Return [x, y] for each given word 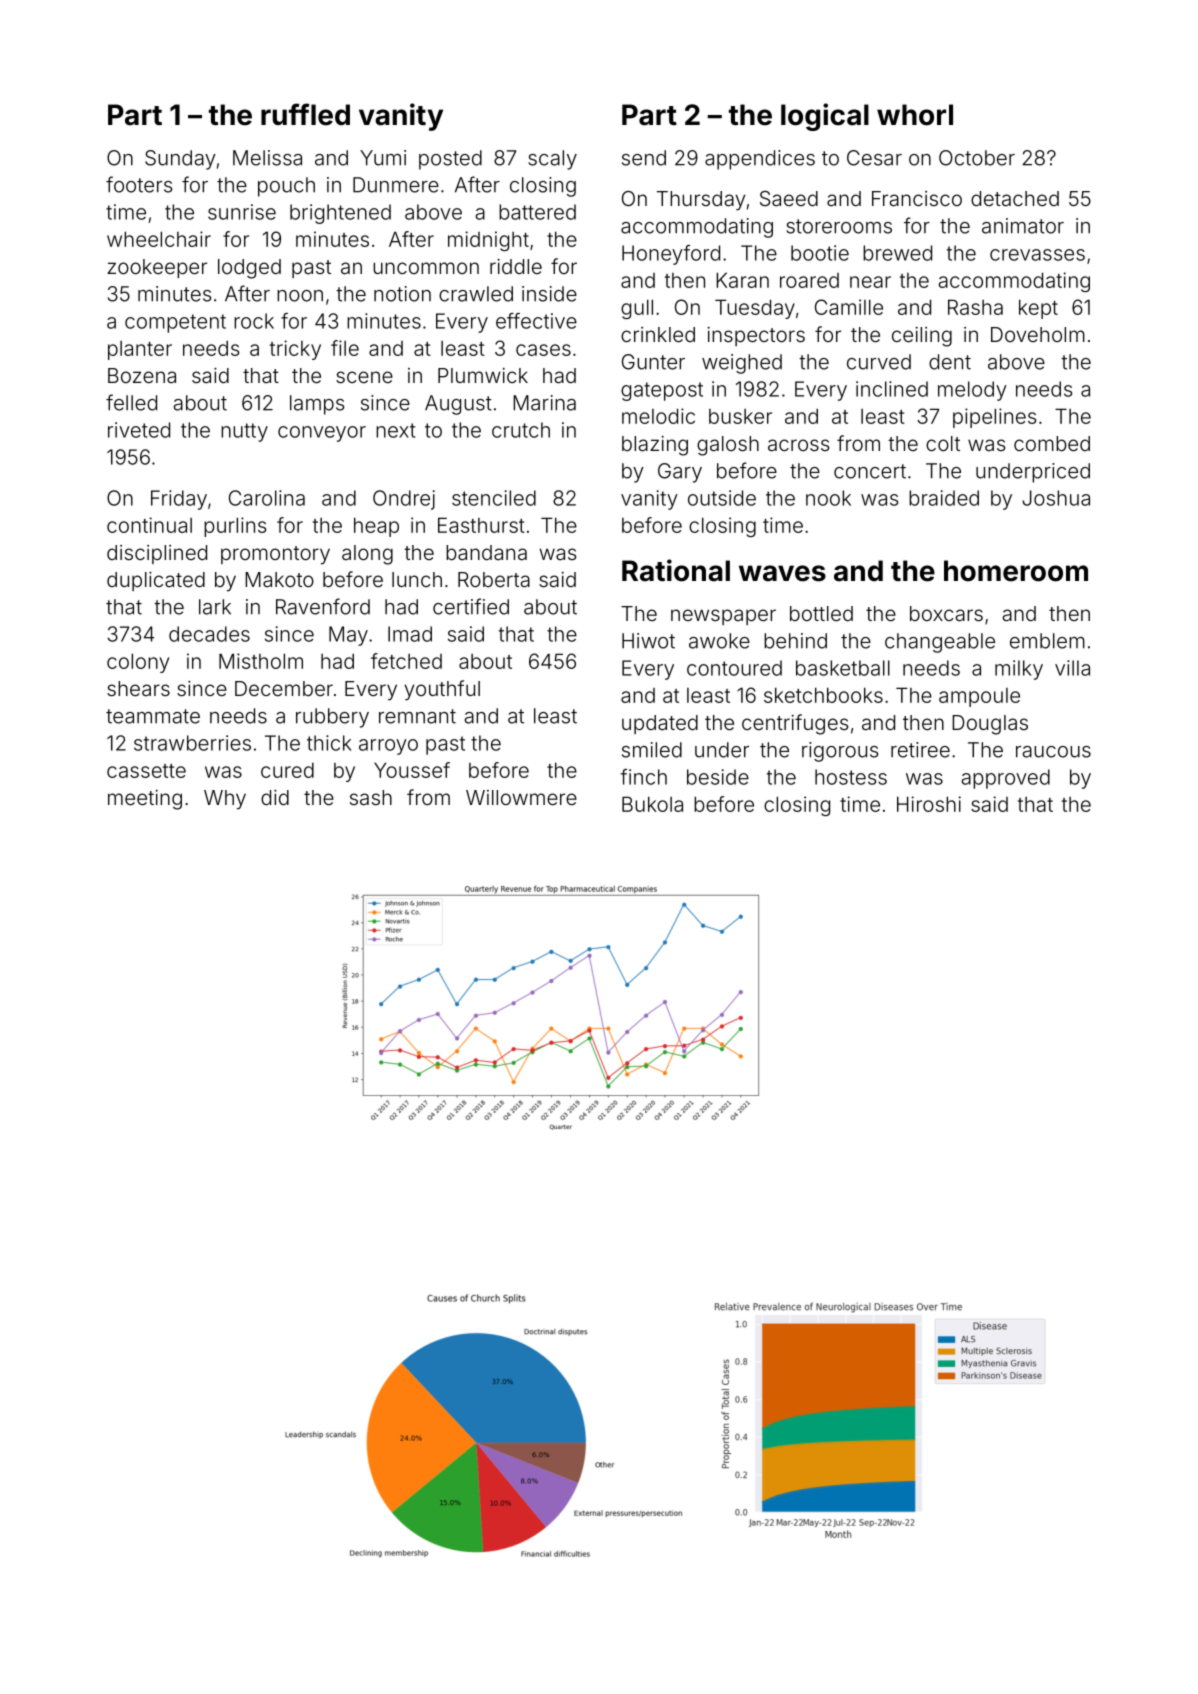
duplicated [156, 581]
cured [287, 770]
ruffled [305, 114]
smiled [652, 750]
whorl [915, 115]
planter [140, 350]
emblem [1047, 641]
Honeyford [671, 255]
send [644, 158]
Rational [676, 570]
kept [1038, 309]
